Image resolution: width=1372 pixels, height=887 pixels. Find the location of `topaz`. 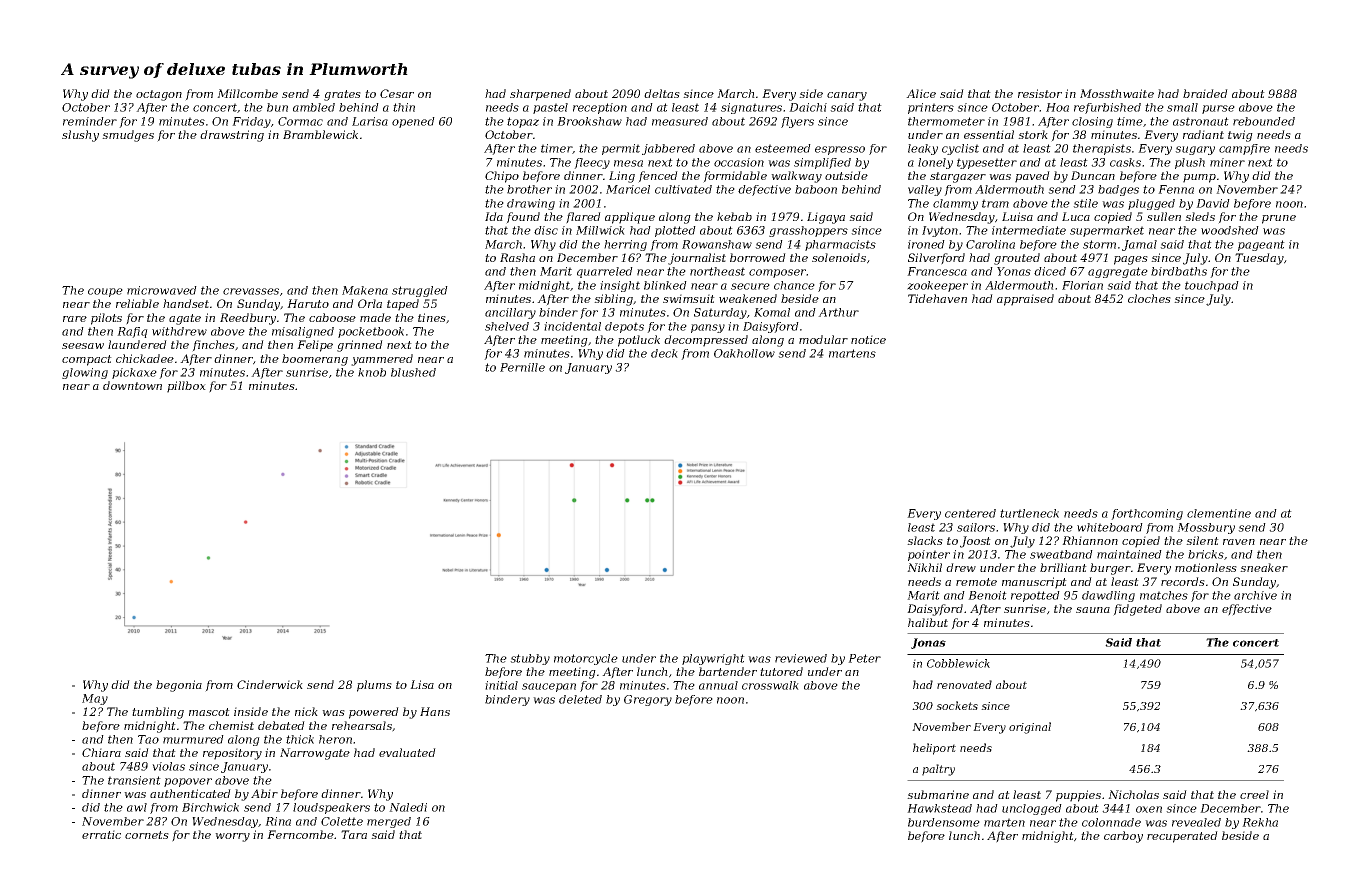

topaz is located at coordinates (523, 122).
